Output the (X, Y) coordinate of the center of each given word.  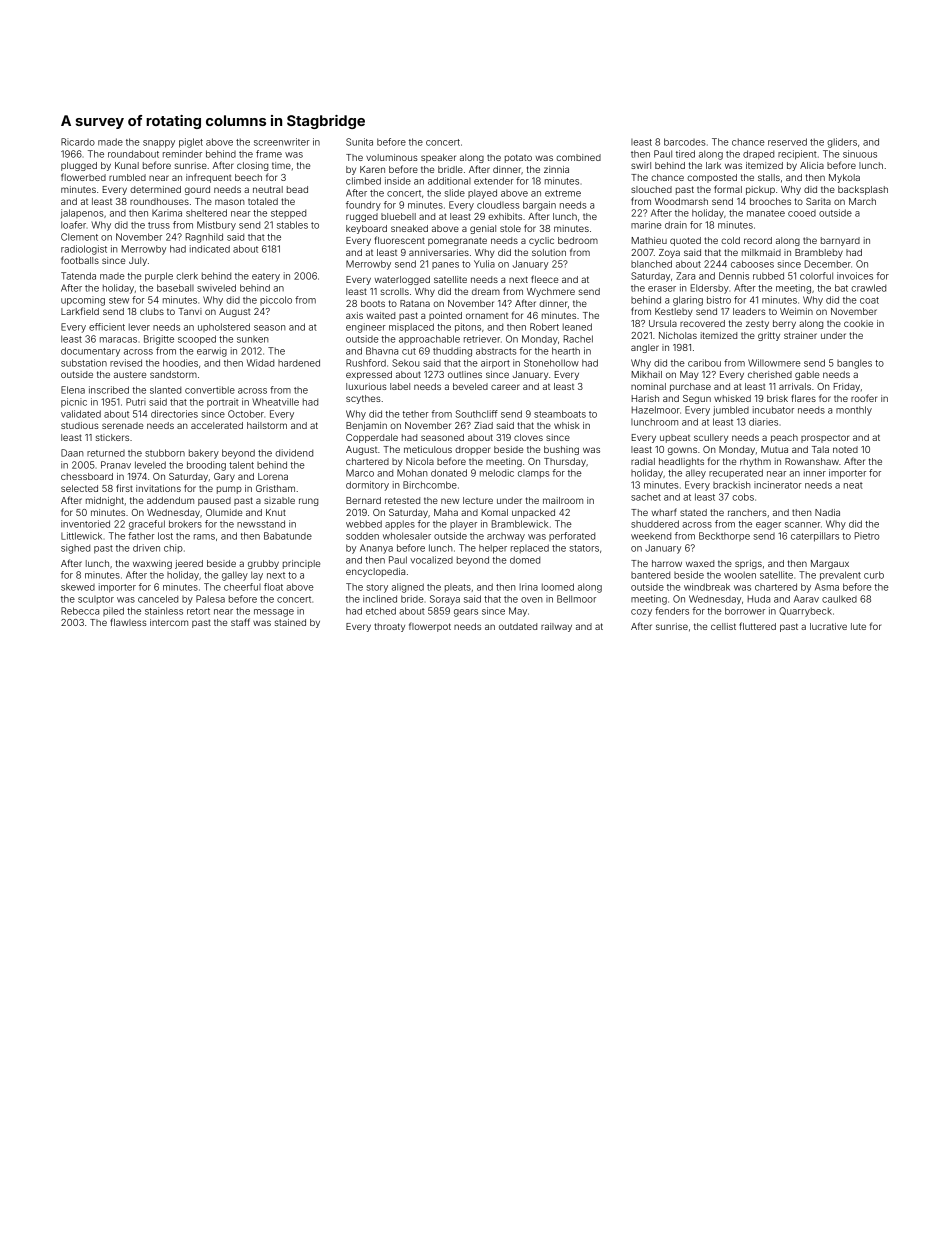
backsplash (863, 190)
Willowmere (774, 363)
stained (290, 622)
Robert (544, 327)
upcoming (83, 301)
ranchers (747, 512)
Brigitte (159, 340)
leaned (577, 327)
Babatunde (288, 536)
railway (556, 627)
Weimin (796, 311)
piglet (191, 143)
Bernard (363, 500)
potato (518, 158)
